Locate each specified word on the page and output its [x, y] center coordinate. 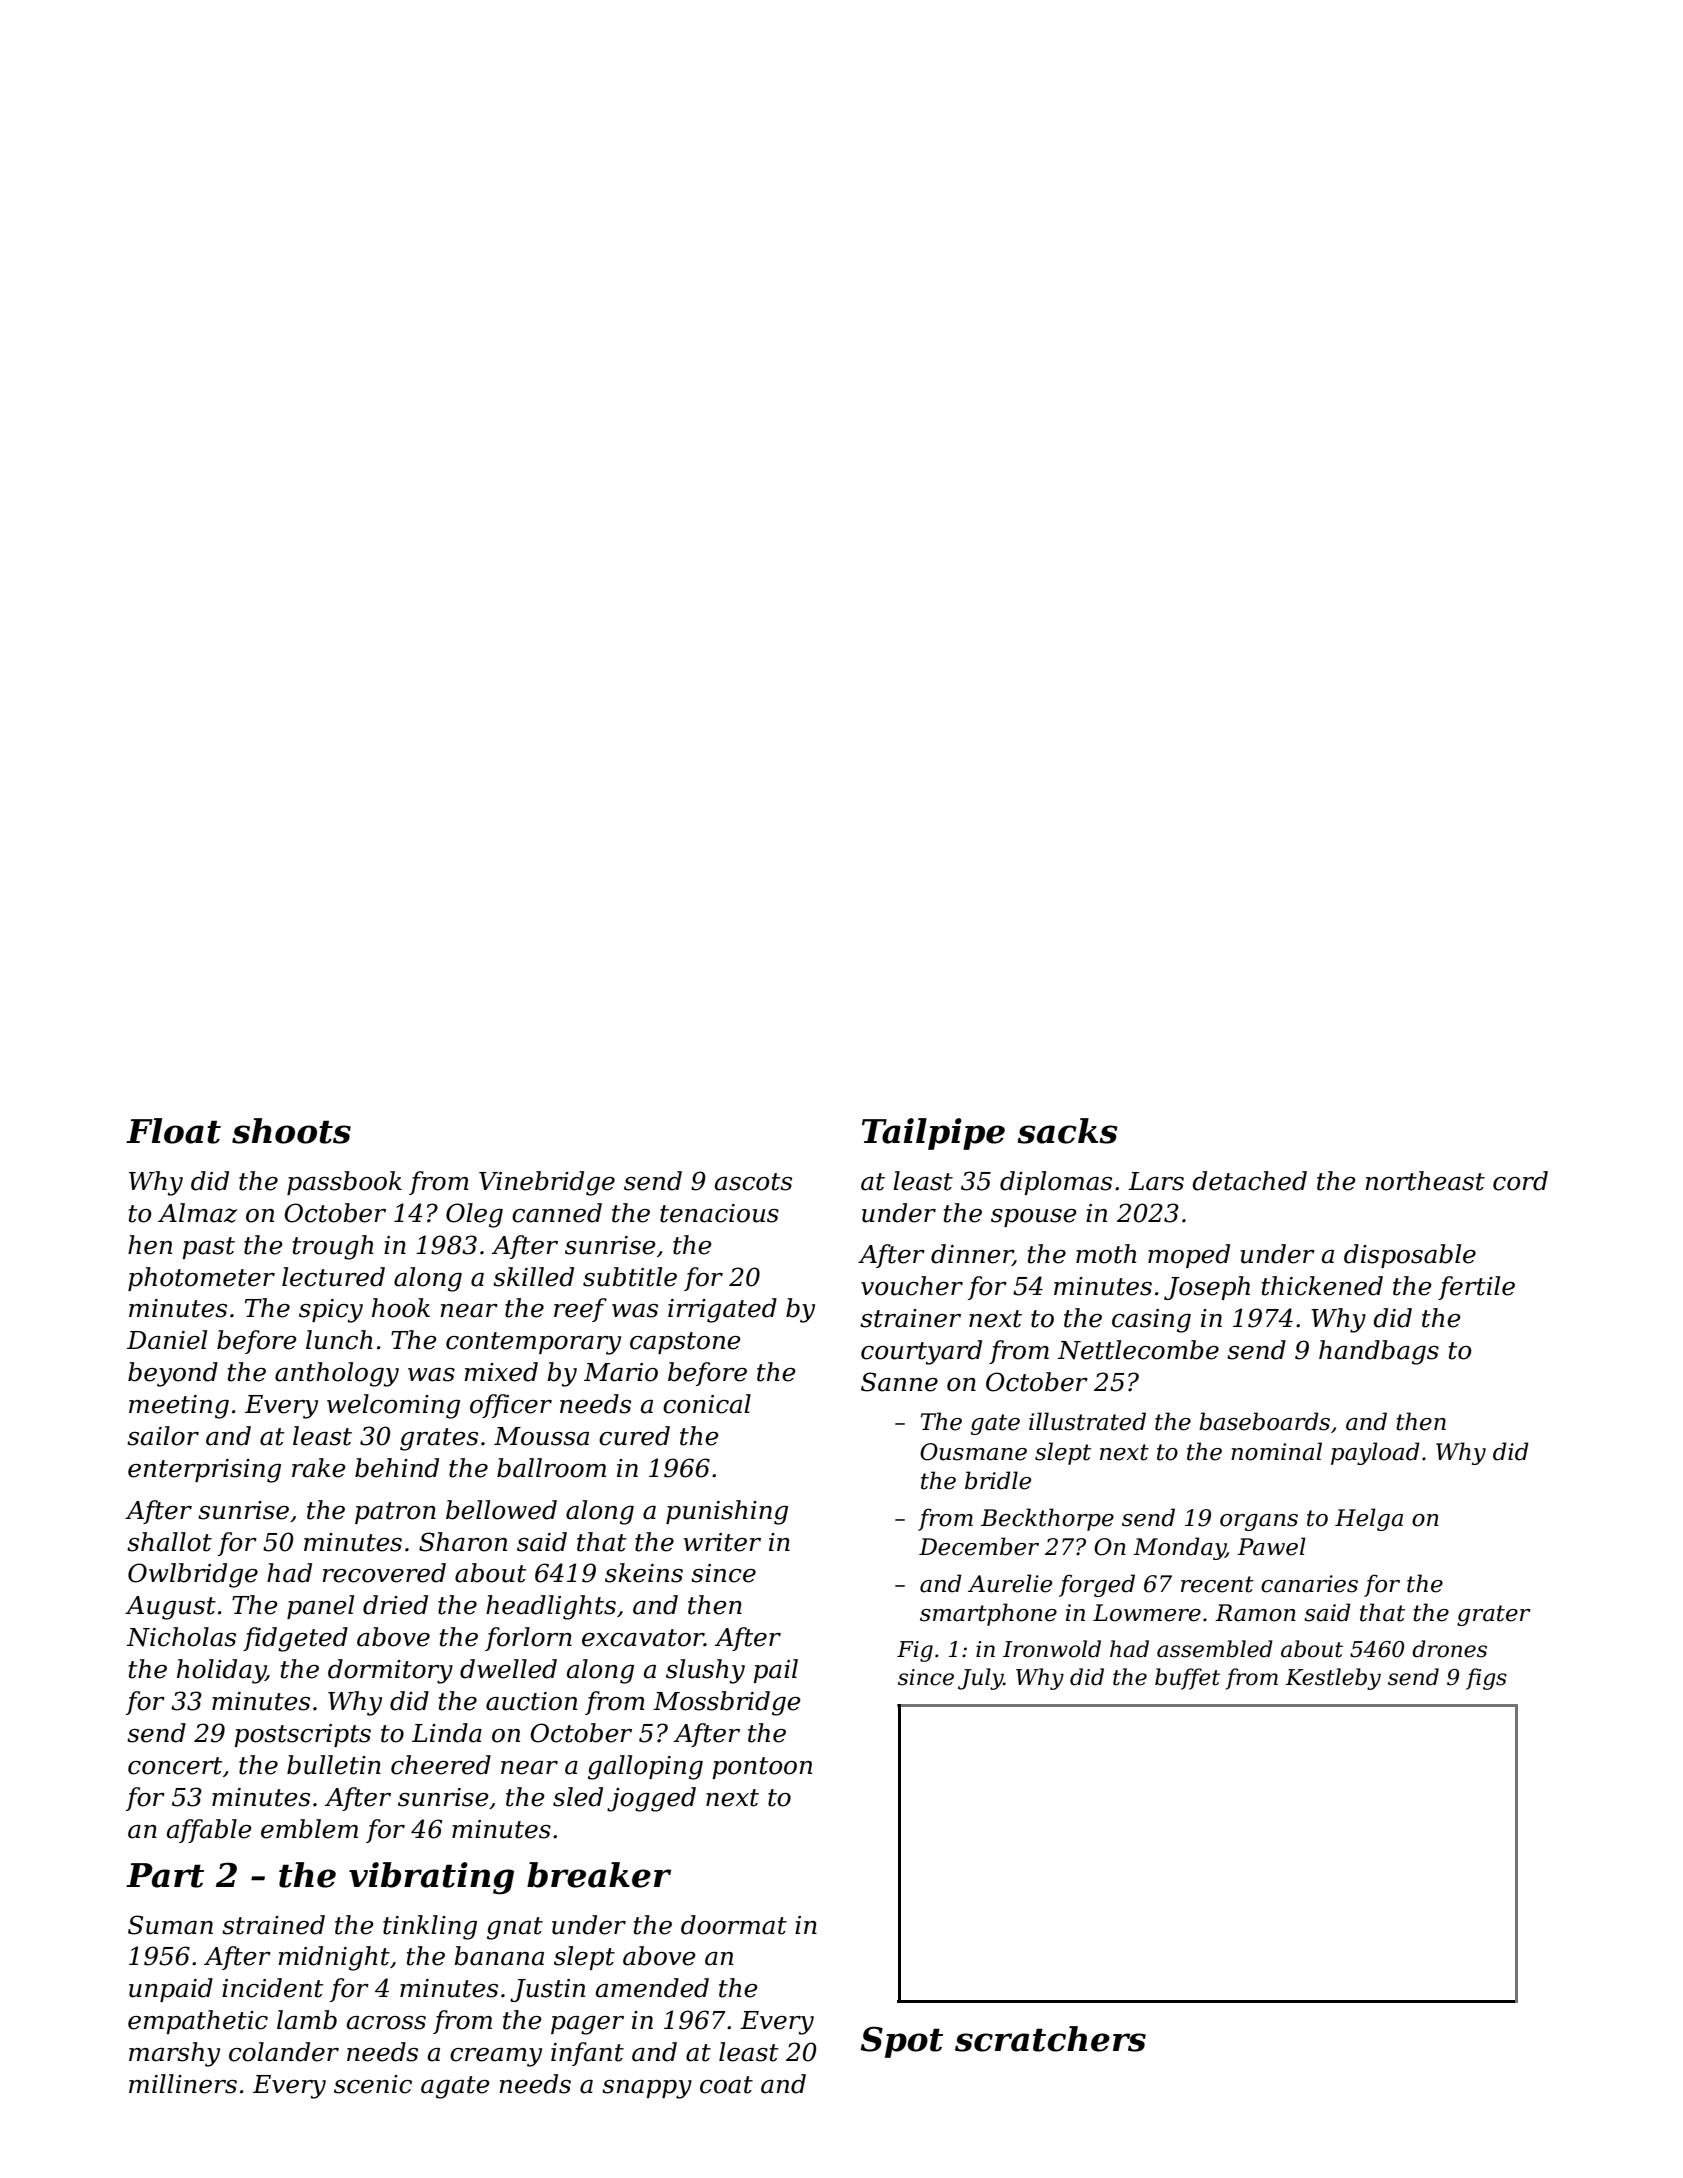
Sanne [899, 1382]
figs [1486, 1679]
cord [1520, 1181]
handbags [1379, 1352]
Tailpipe [933, 1134]
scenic [373, 2084]
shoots [291, 1131]
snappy [647, 2089]
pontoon [762, 1768]
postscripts [303, 1735]
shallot [169, 1542]
